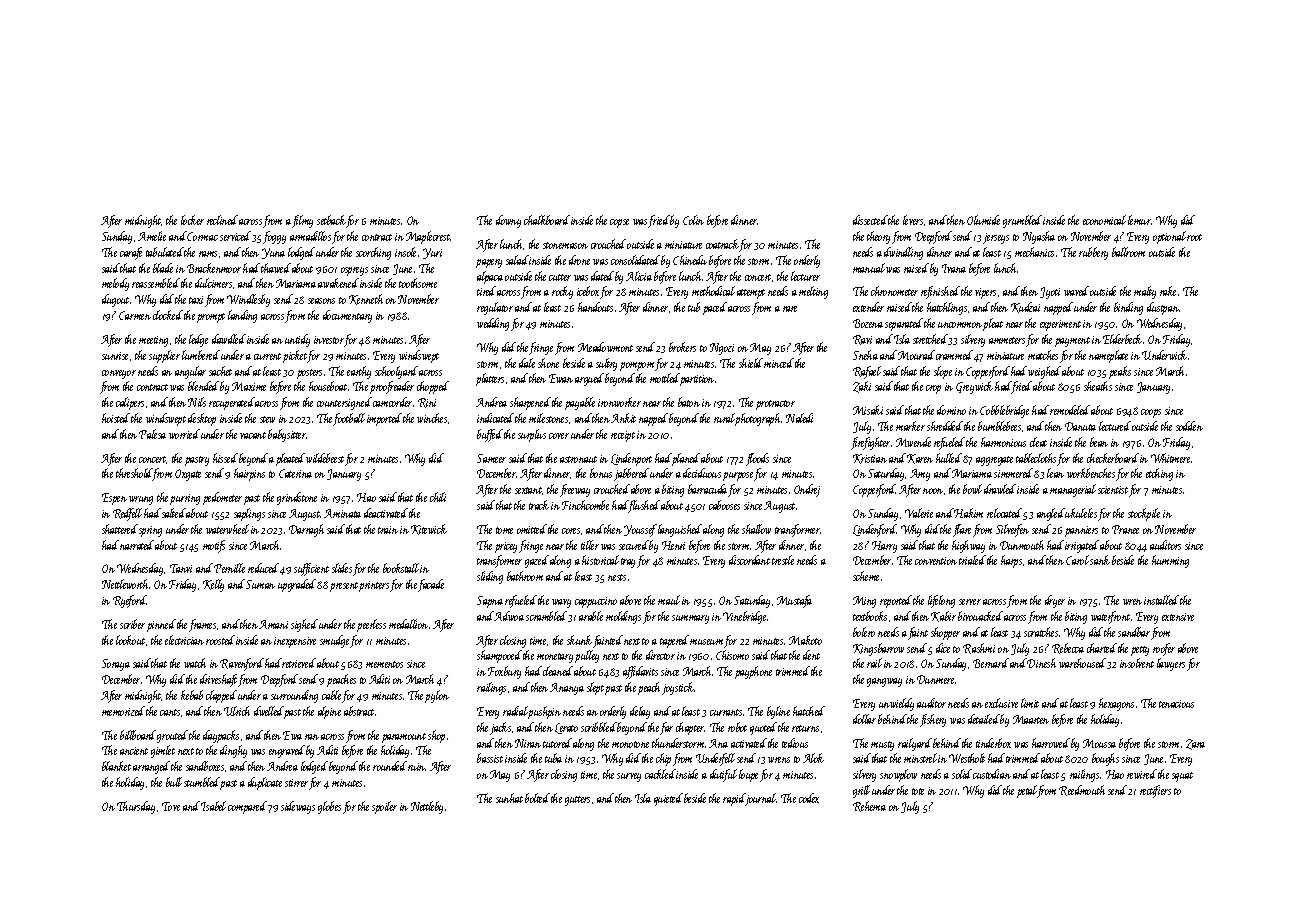 The height and width of the screenshot is (924, 1308). What do you see at coordinates (384, 807) in the screenshot?
I see `spoiler` at bounding box center [384, 807].
